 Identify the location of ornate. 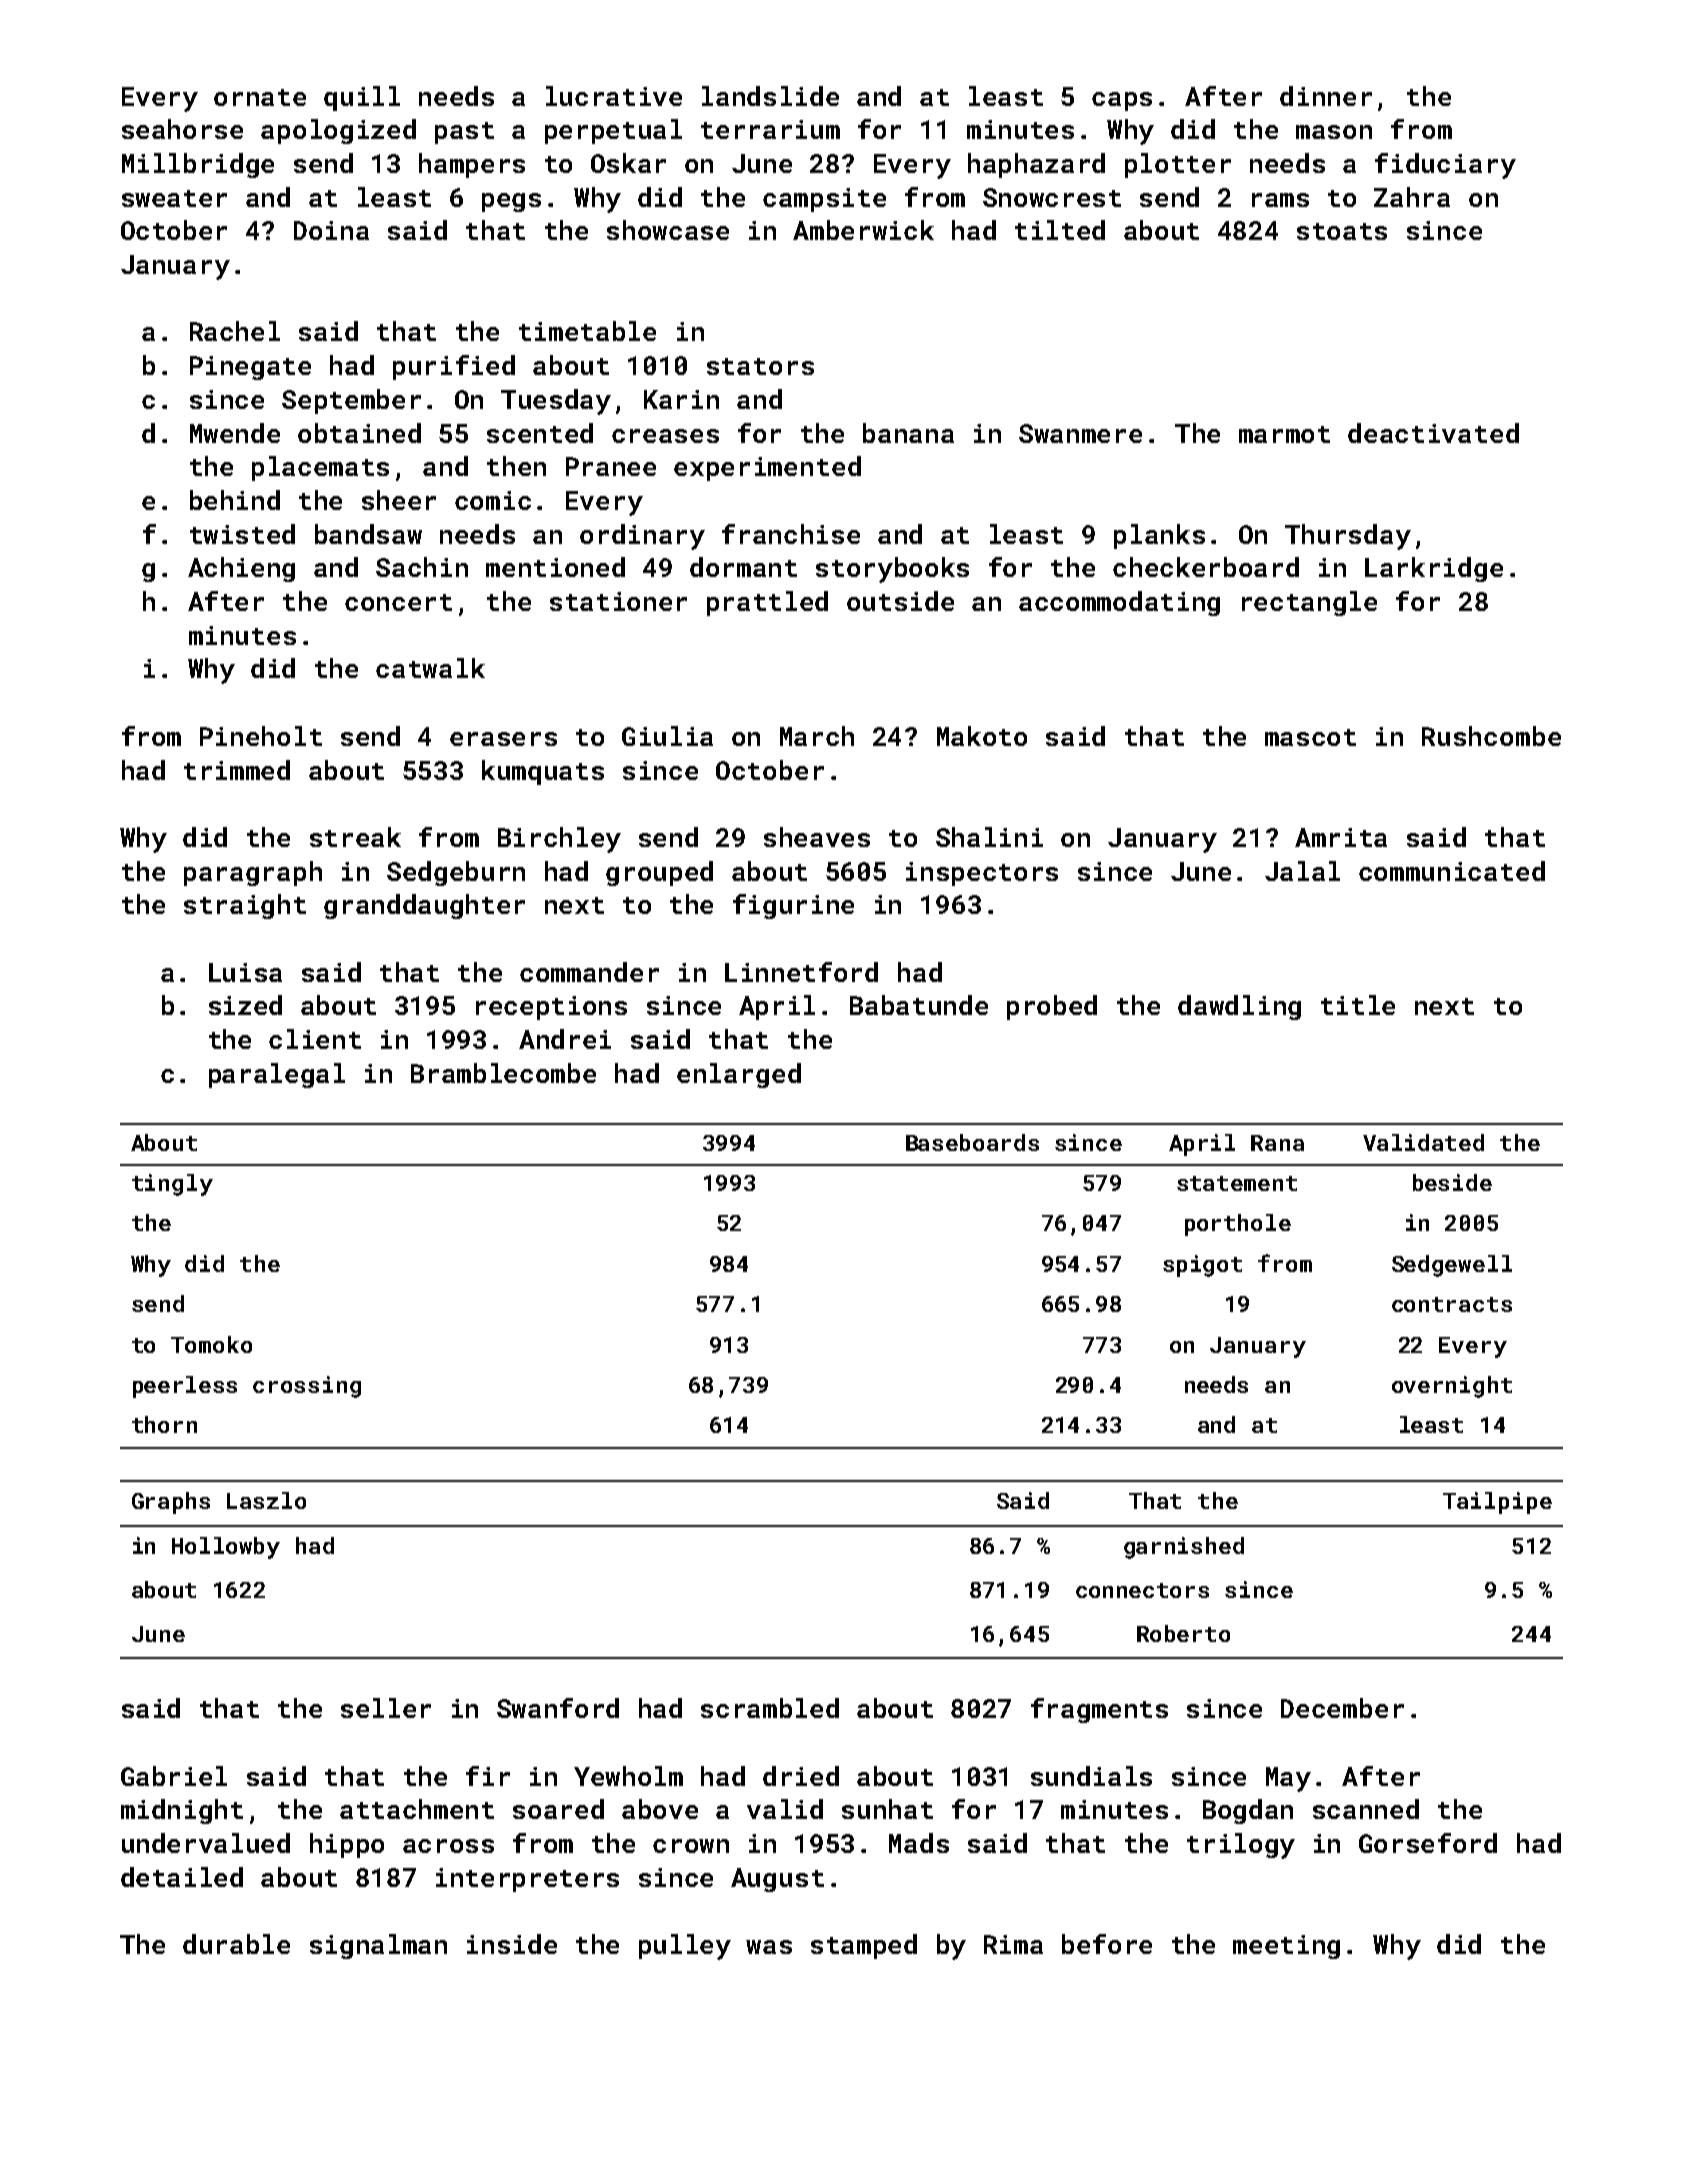
(260, 97).
